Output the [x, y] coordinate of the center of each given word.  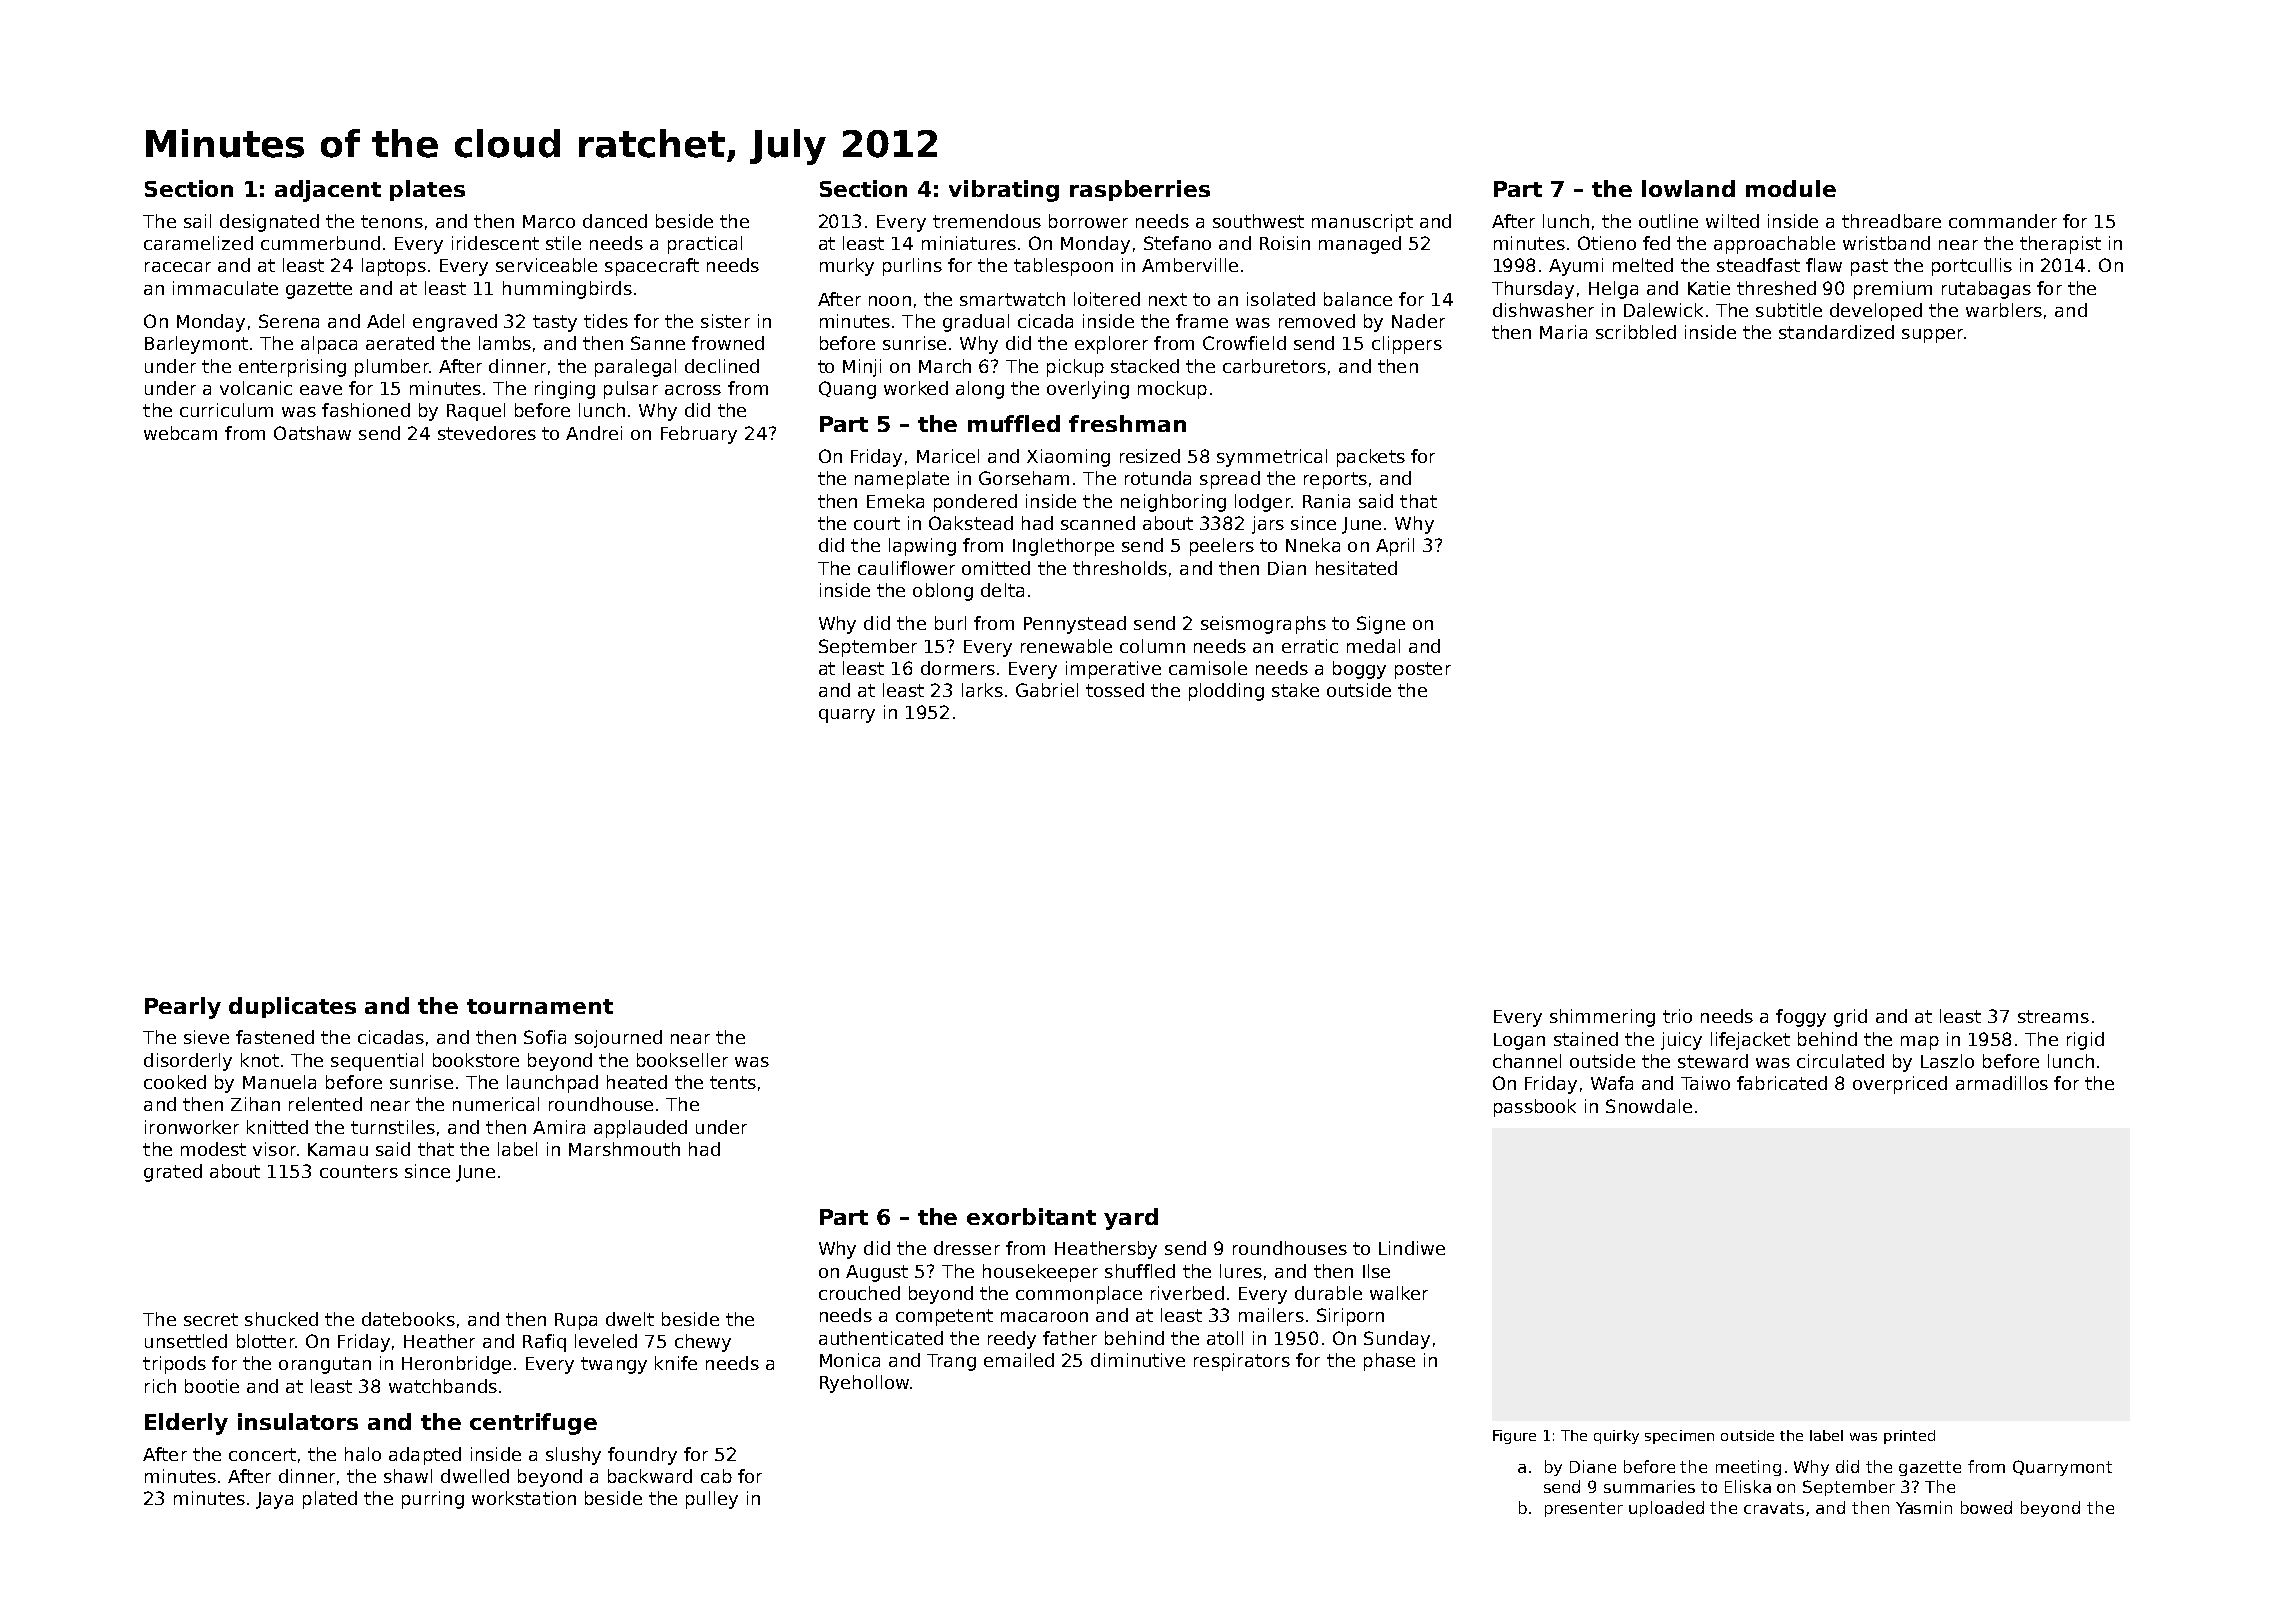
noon [890, 301]
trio [1677, 1016]
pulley [712, 1500]
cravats [1774, 1508]
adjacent [328, 191]
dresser [967, 1248]
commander [2003, 221]
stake [1295, 690]
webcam [180, 433]
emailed [1019, 1360]
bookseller [682, 1060]
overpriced [1900, 1085]
